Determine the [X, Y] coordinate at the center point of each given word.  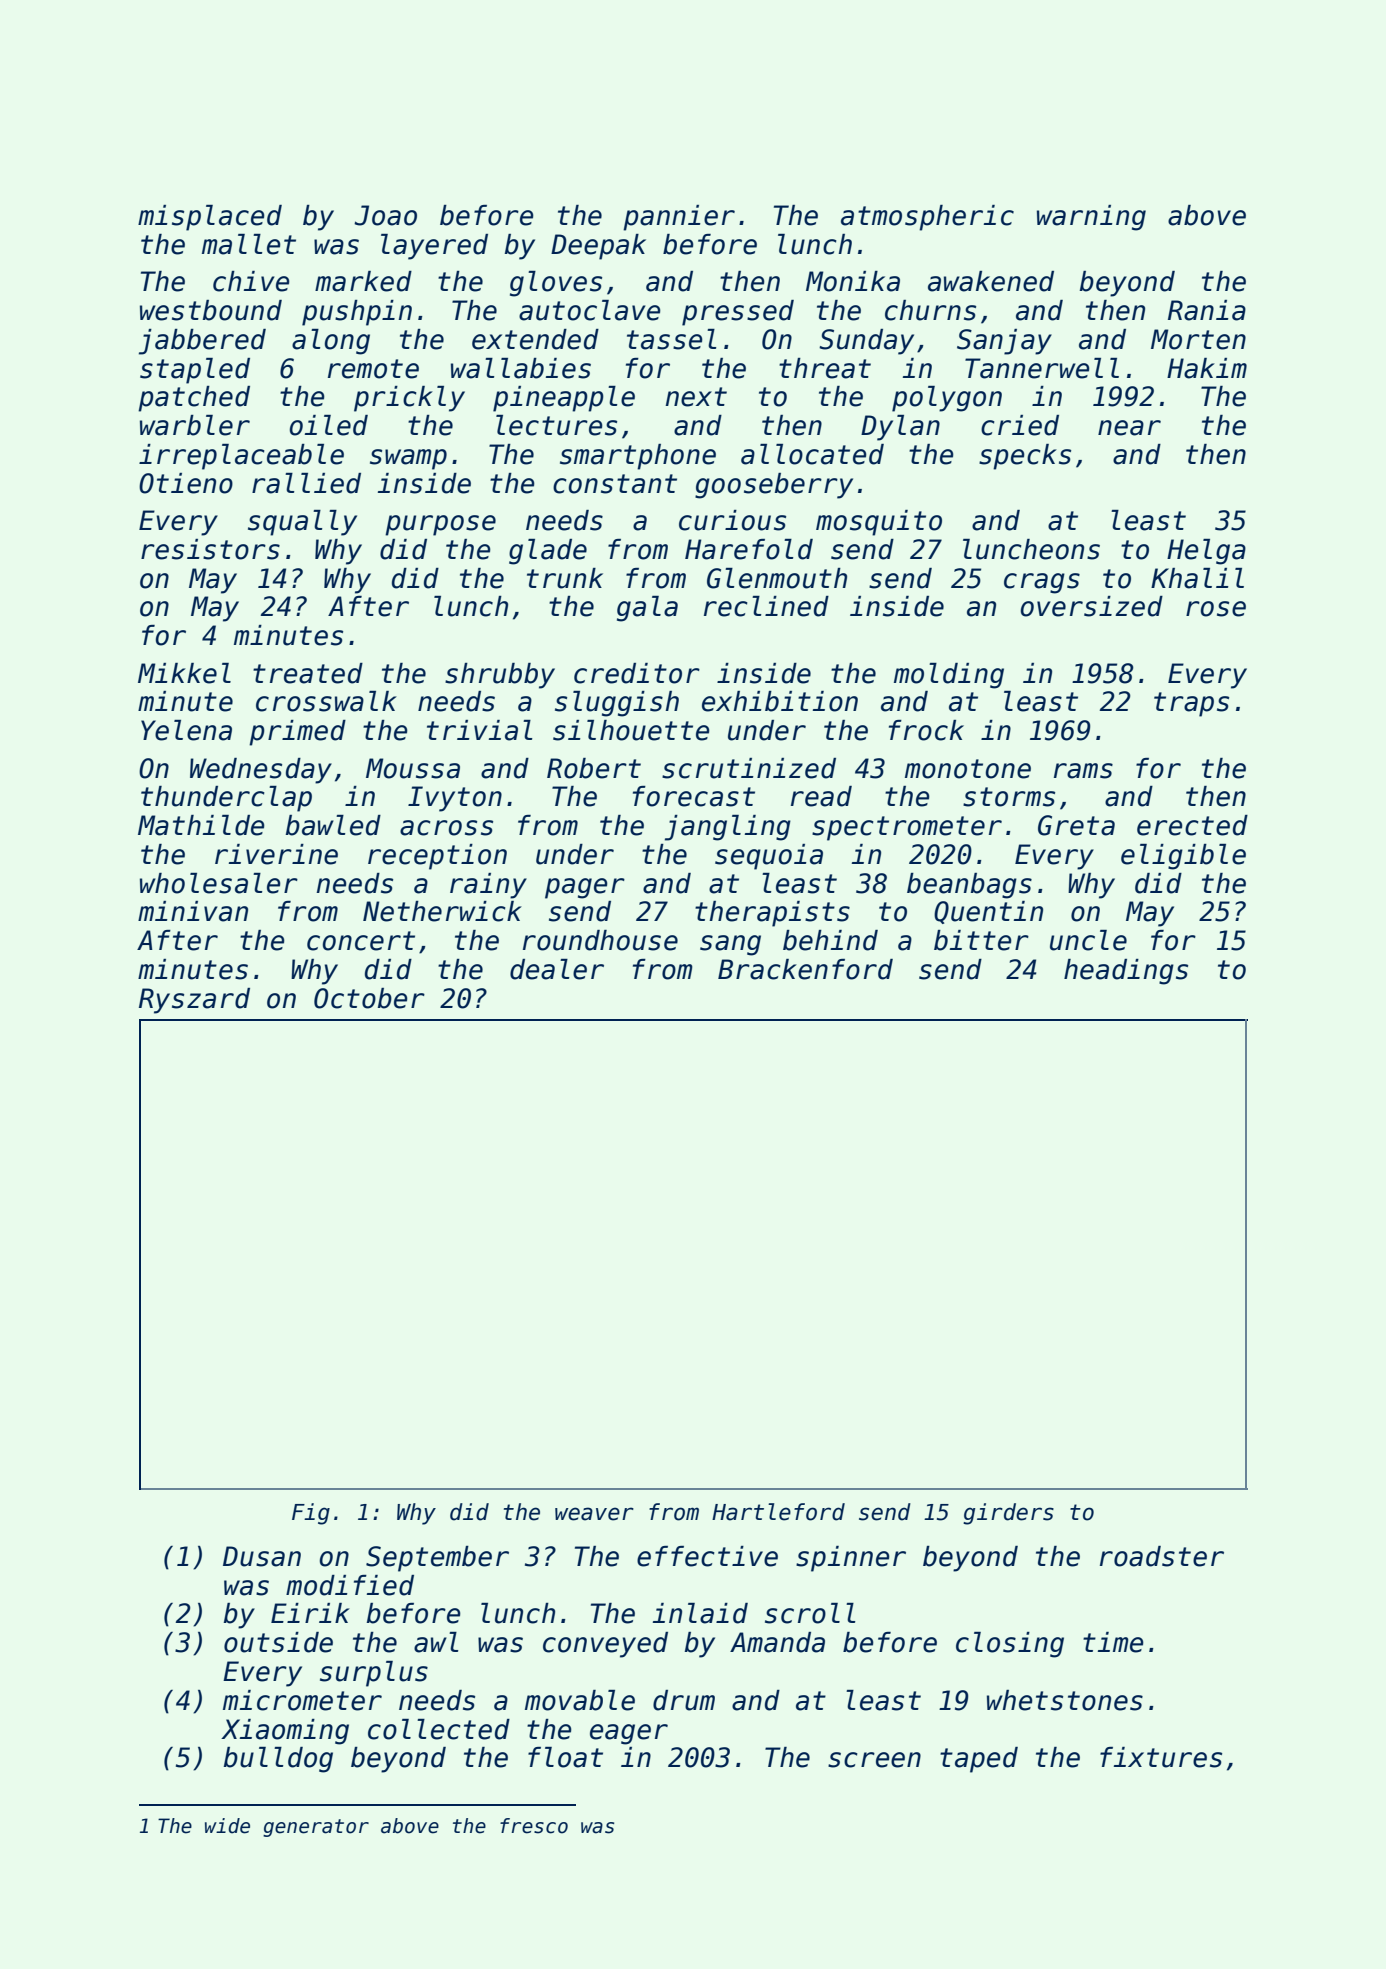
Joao [385, 215]
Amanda [777, 1642]
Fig [311, 1514]
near [1129, 428]
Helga [1206, 552]
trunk [565, 578]
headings [1126, 972]
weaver [594, 1514]
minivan [193, 911]
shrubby [500, 676]
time [1113, 1642]
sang [730, 945]
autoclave [590, 310]
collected [439, 1729]
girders [1008, 1514]
